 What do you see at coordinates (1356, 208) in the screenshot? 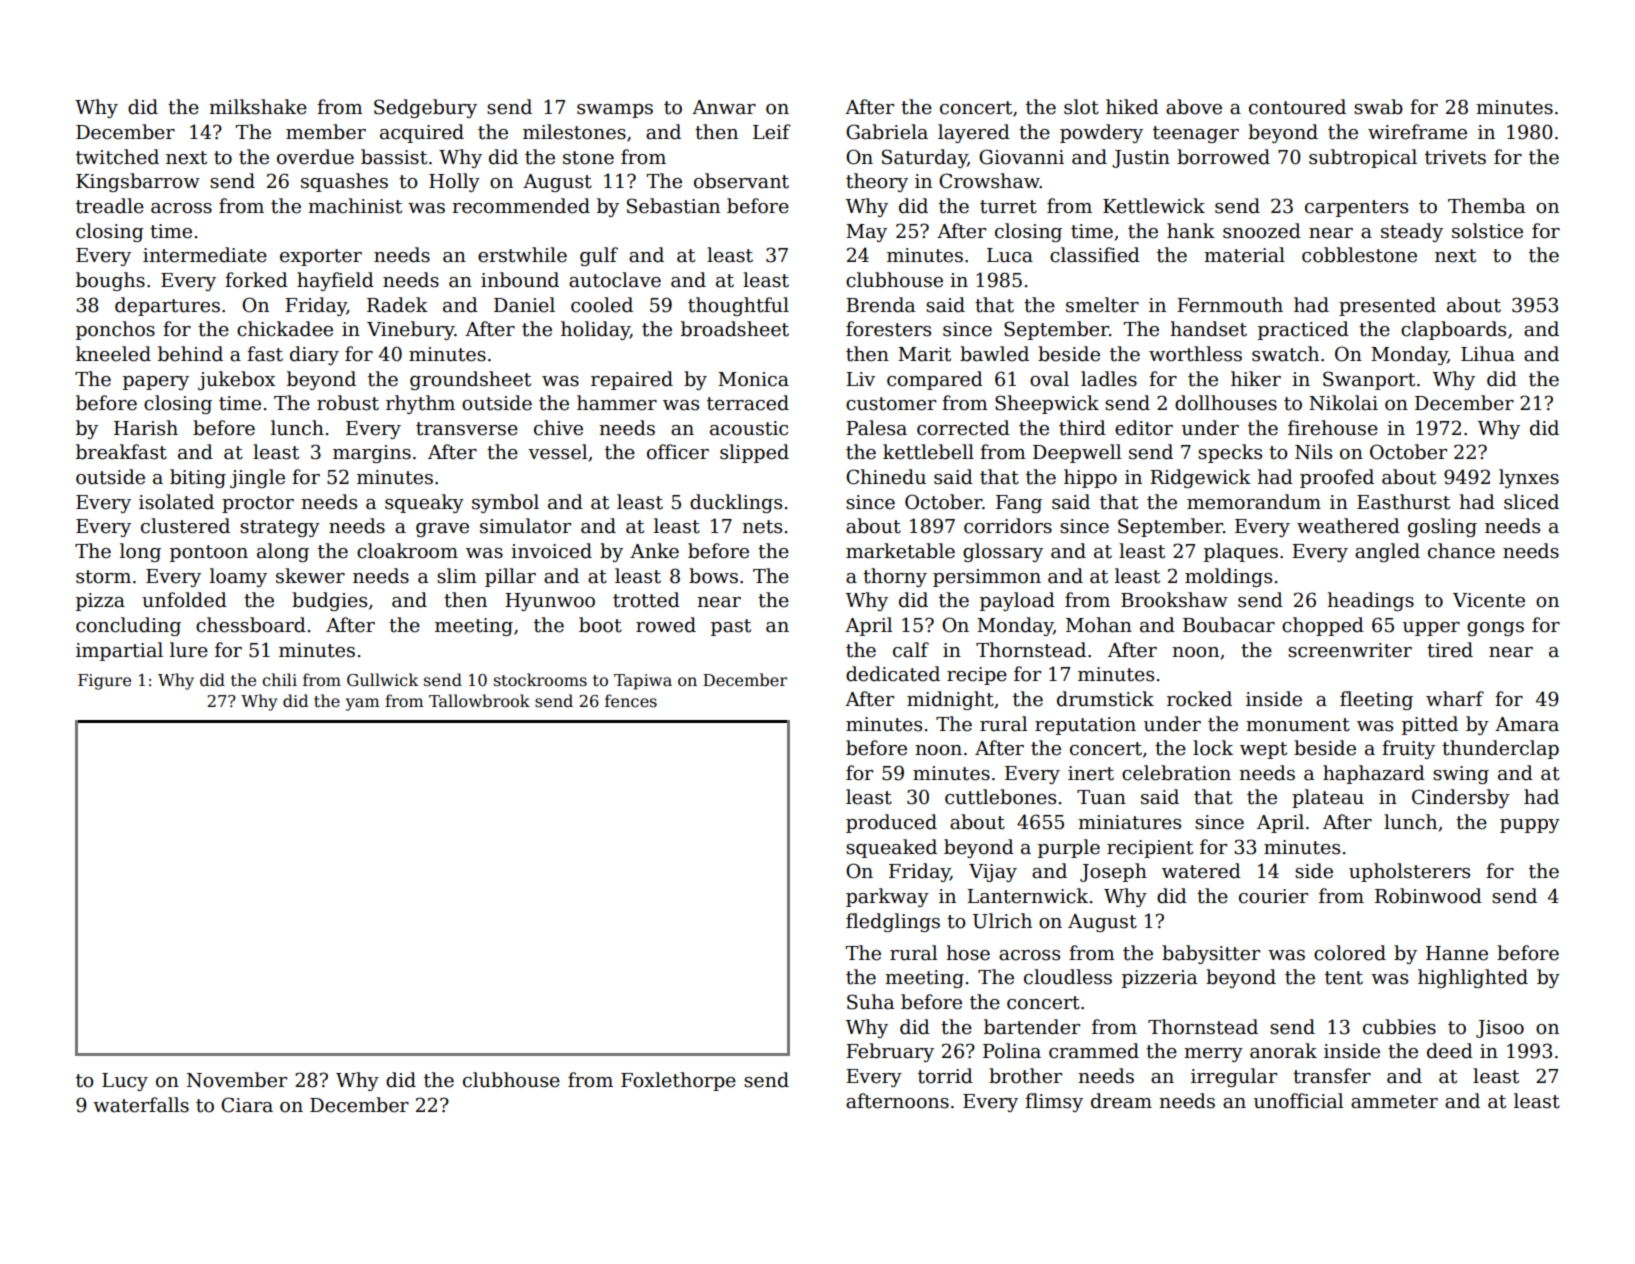
I see `carpenters` at bounding box center [1356, 208].
